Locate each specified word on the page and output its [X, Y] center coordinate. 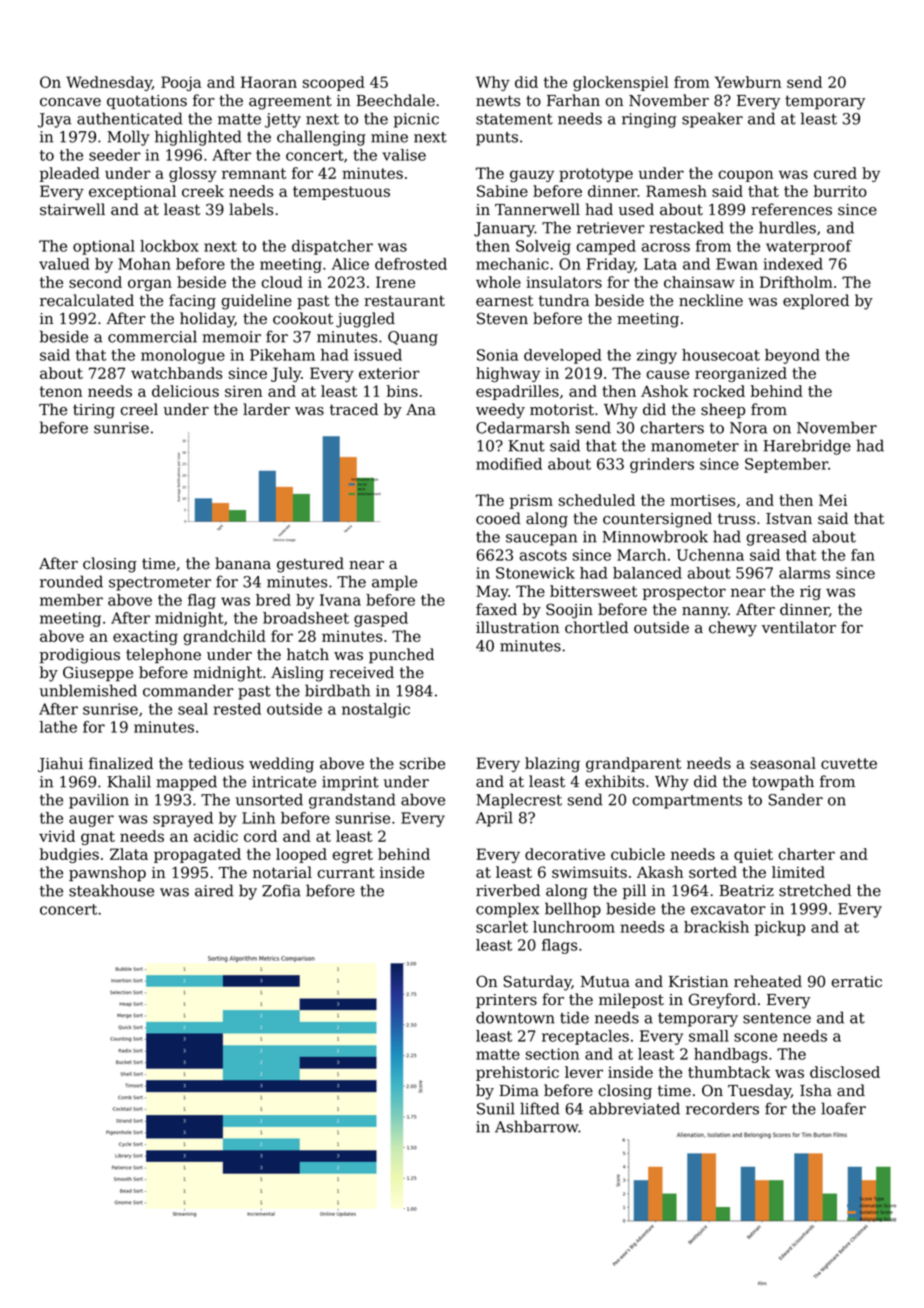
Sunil [496, 1108]
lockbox [169, 246]
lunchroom [574, 927]
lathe [58, 727]
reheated [768, 981]
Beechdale [395, 100]
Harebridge [807, 447]
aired [214, 890]
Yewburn [748, 82]
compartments [687, 802]
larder [266, 409]
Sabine [502, 191]
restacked [686, 227]
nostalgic [376, 710]
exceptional [132, 192]
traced [354, 409]
